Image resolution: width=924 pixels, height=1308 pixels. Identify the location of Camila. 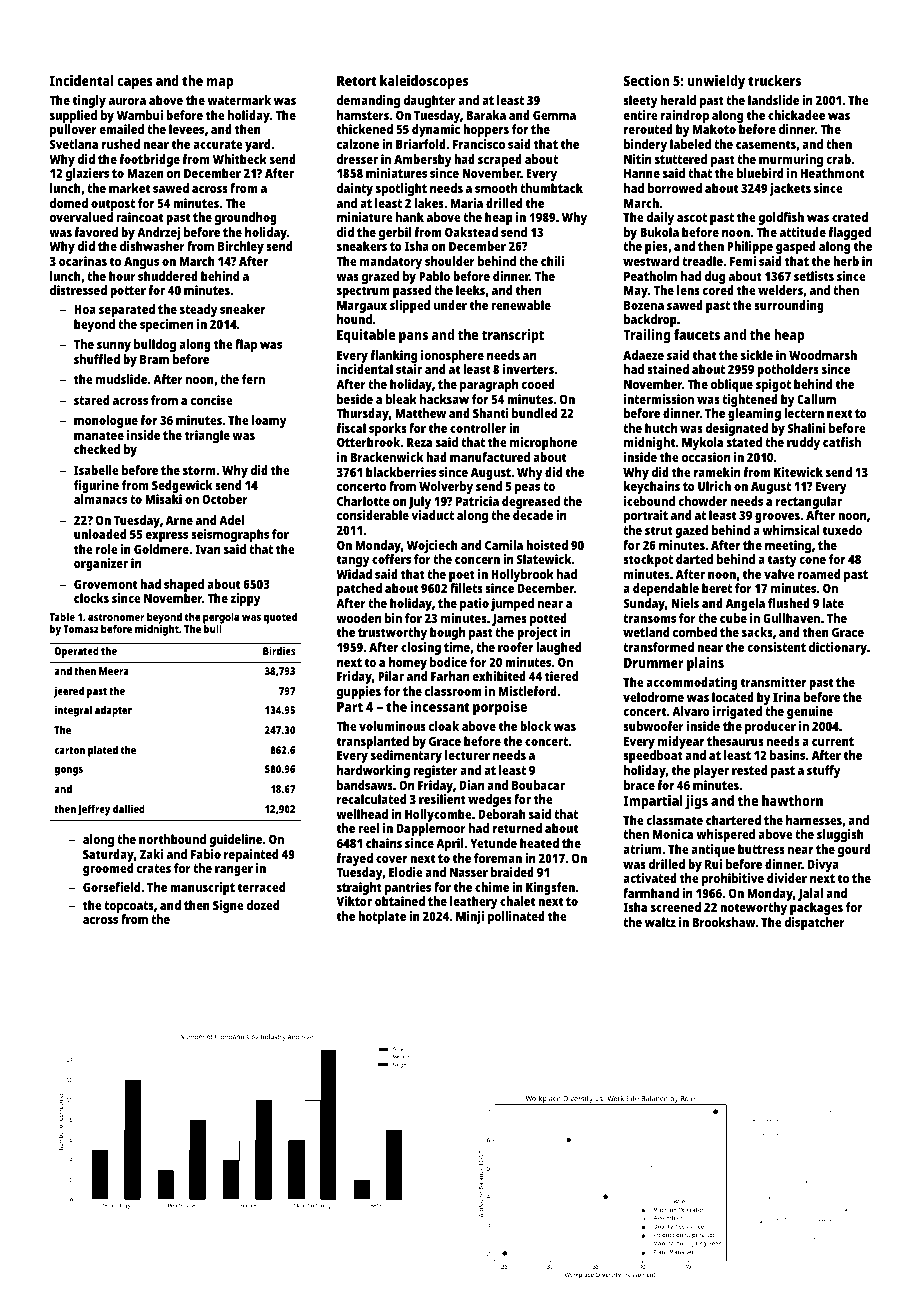
(504, 545).
